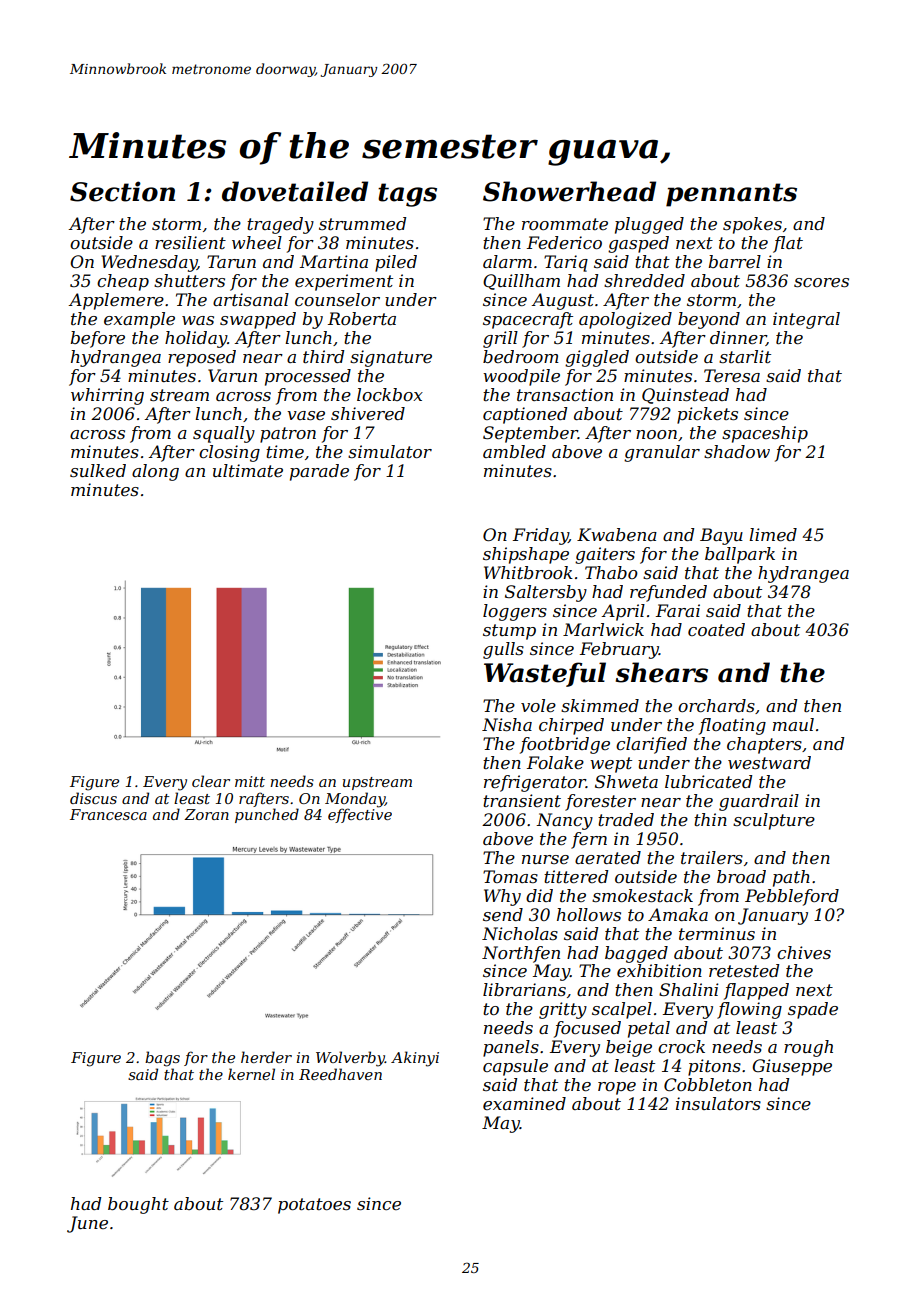 This document has width=924, height=1308. What do you see at coordinates (524, 1103) in the document?
I see `examined` at bounding box center [524, 1103].
